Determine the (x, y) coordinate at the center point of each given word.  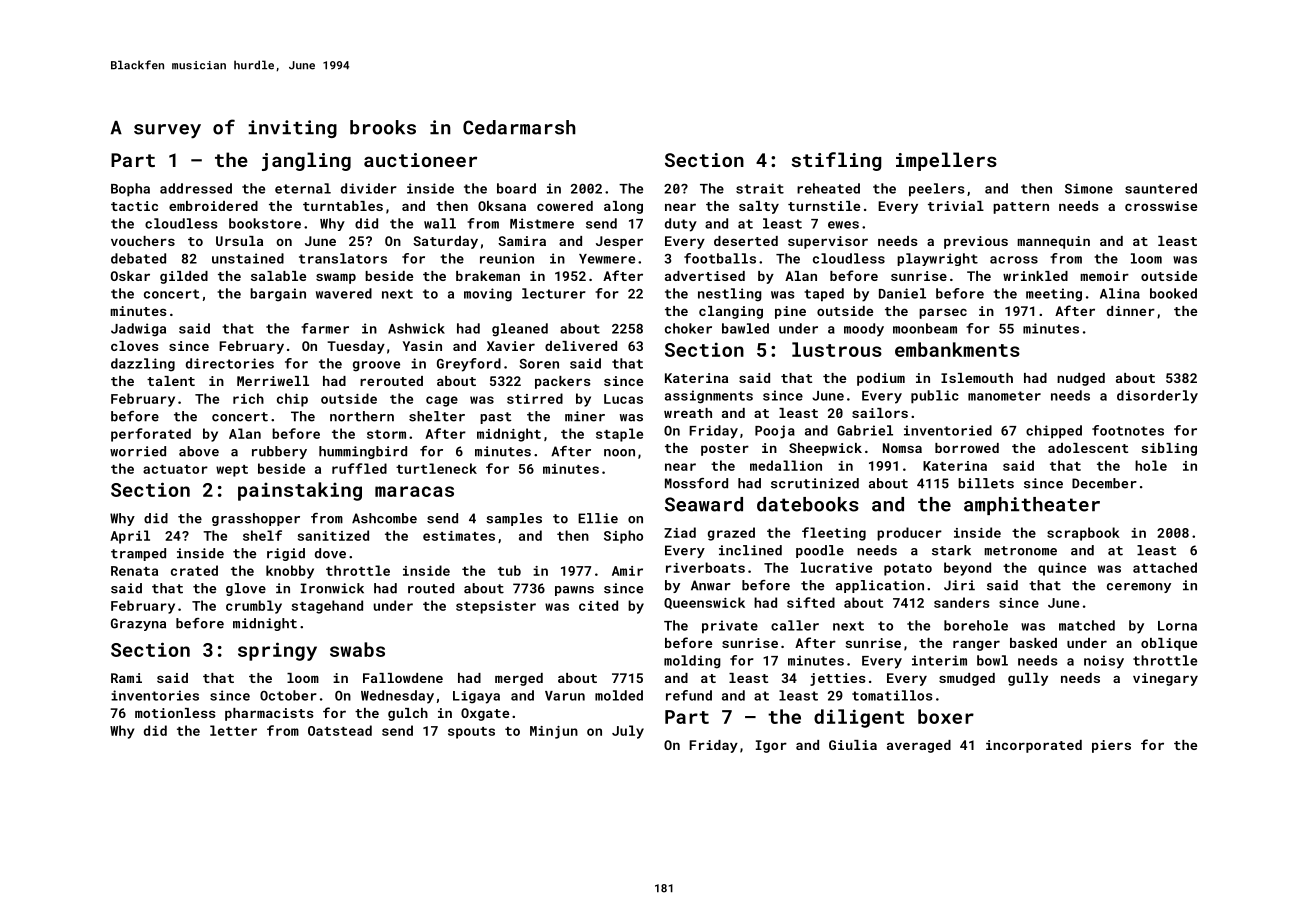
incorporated (1034, 746)
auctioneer (420, 160)
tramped (138, 554)
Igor (771, 746)
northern (362, 416)
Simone (1089, 188)
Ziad (680, 532)
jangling (306, 161)
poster (725, 450)
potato (908, 570)
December (1104, 483)
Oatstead (340, 730)
